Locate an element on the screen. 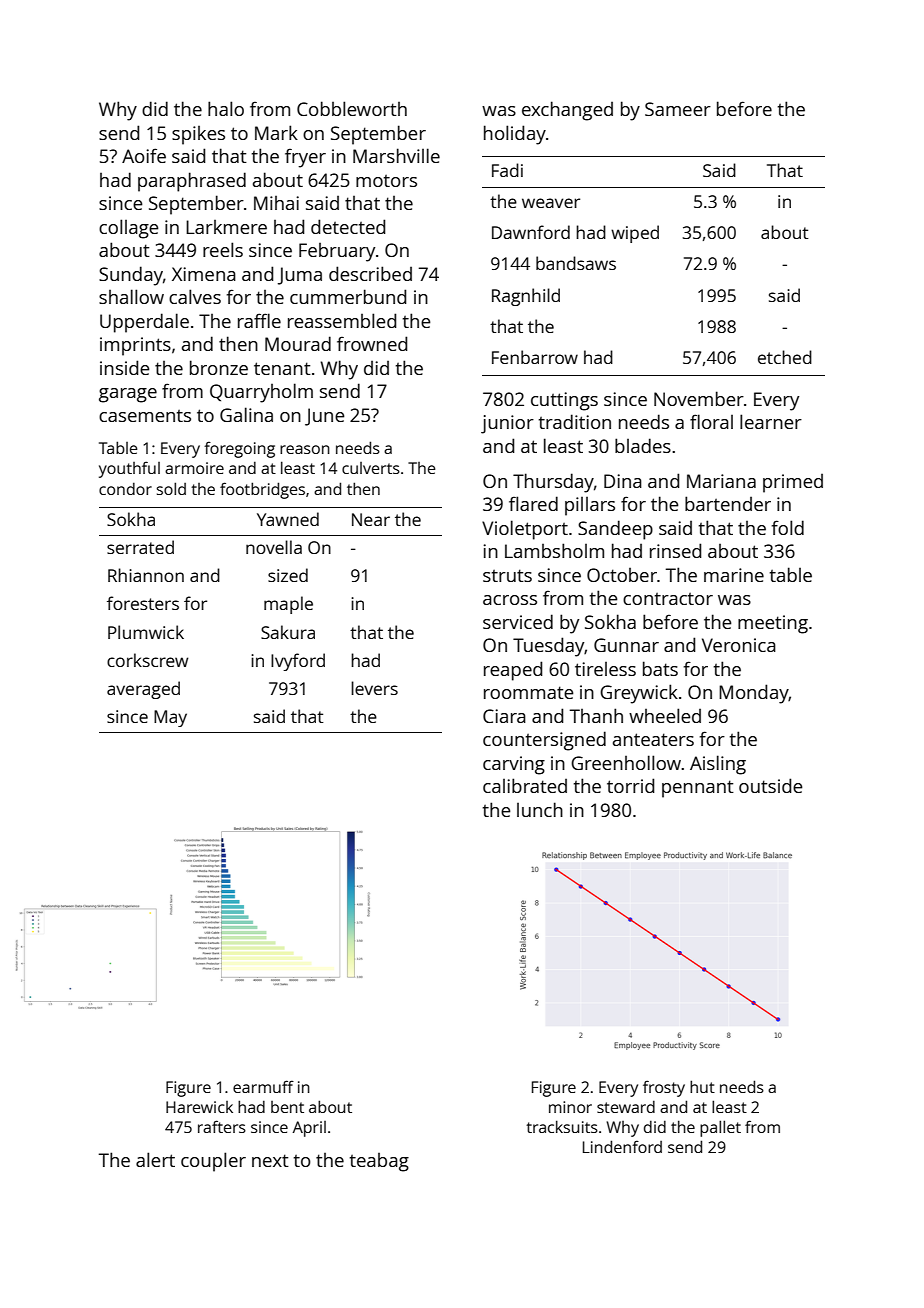 The image size is (924, 1308). weaver is located at coordinates (551, 203).
